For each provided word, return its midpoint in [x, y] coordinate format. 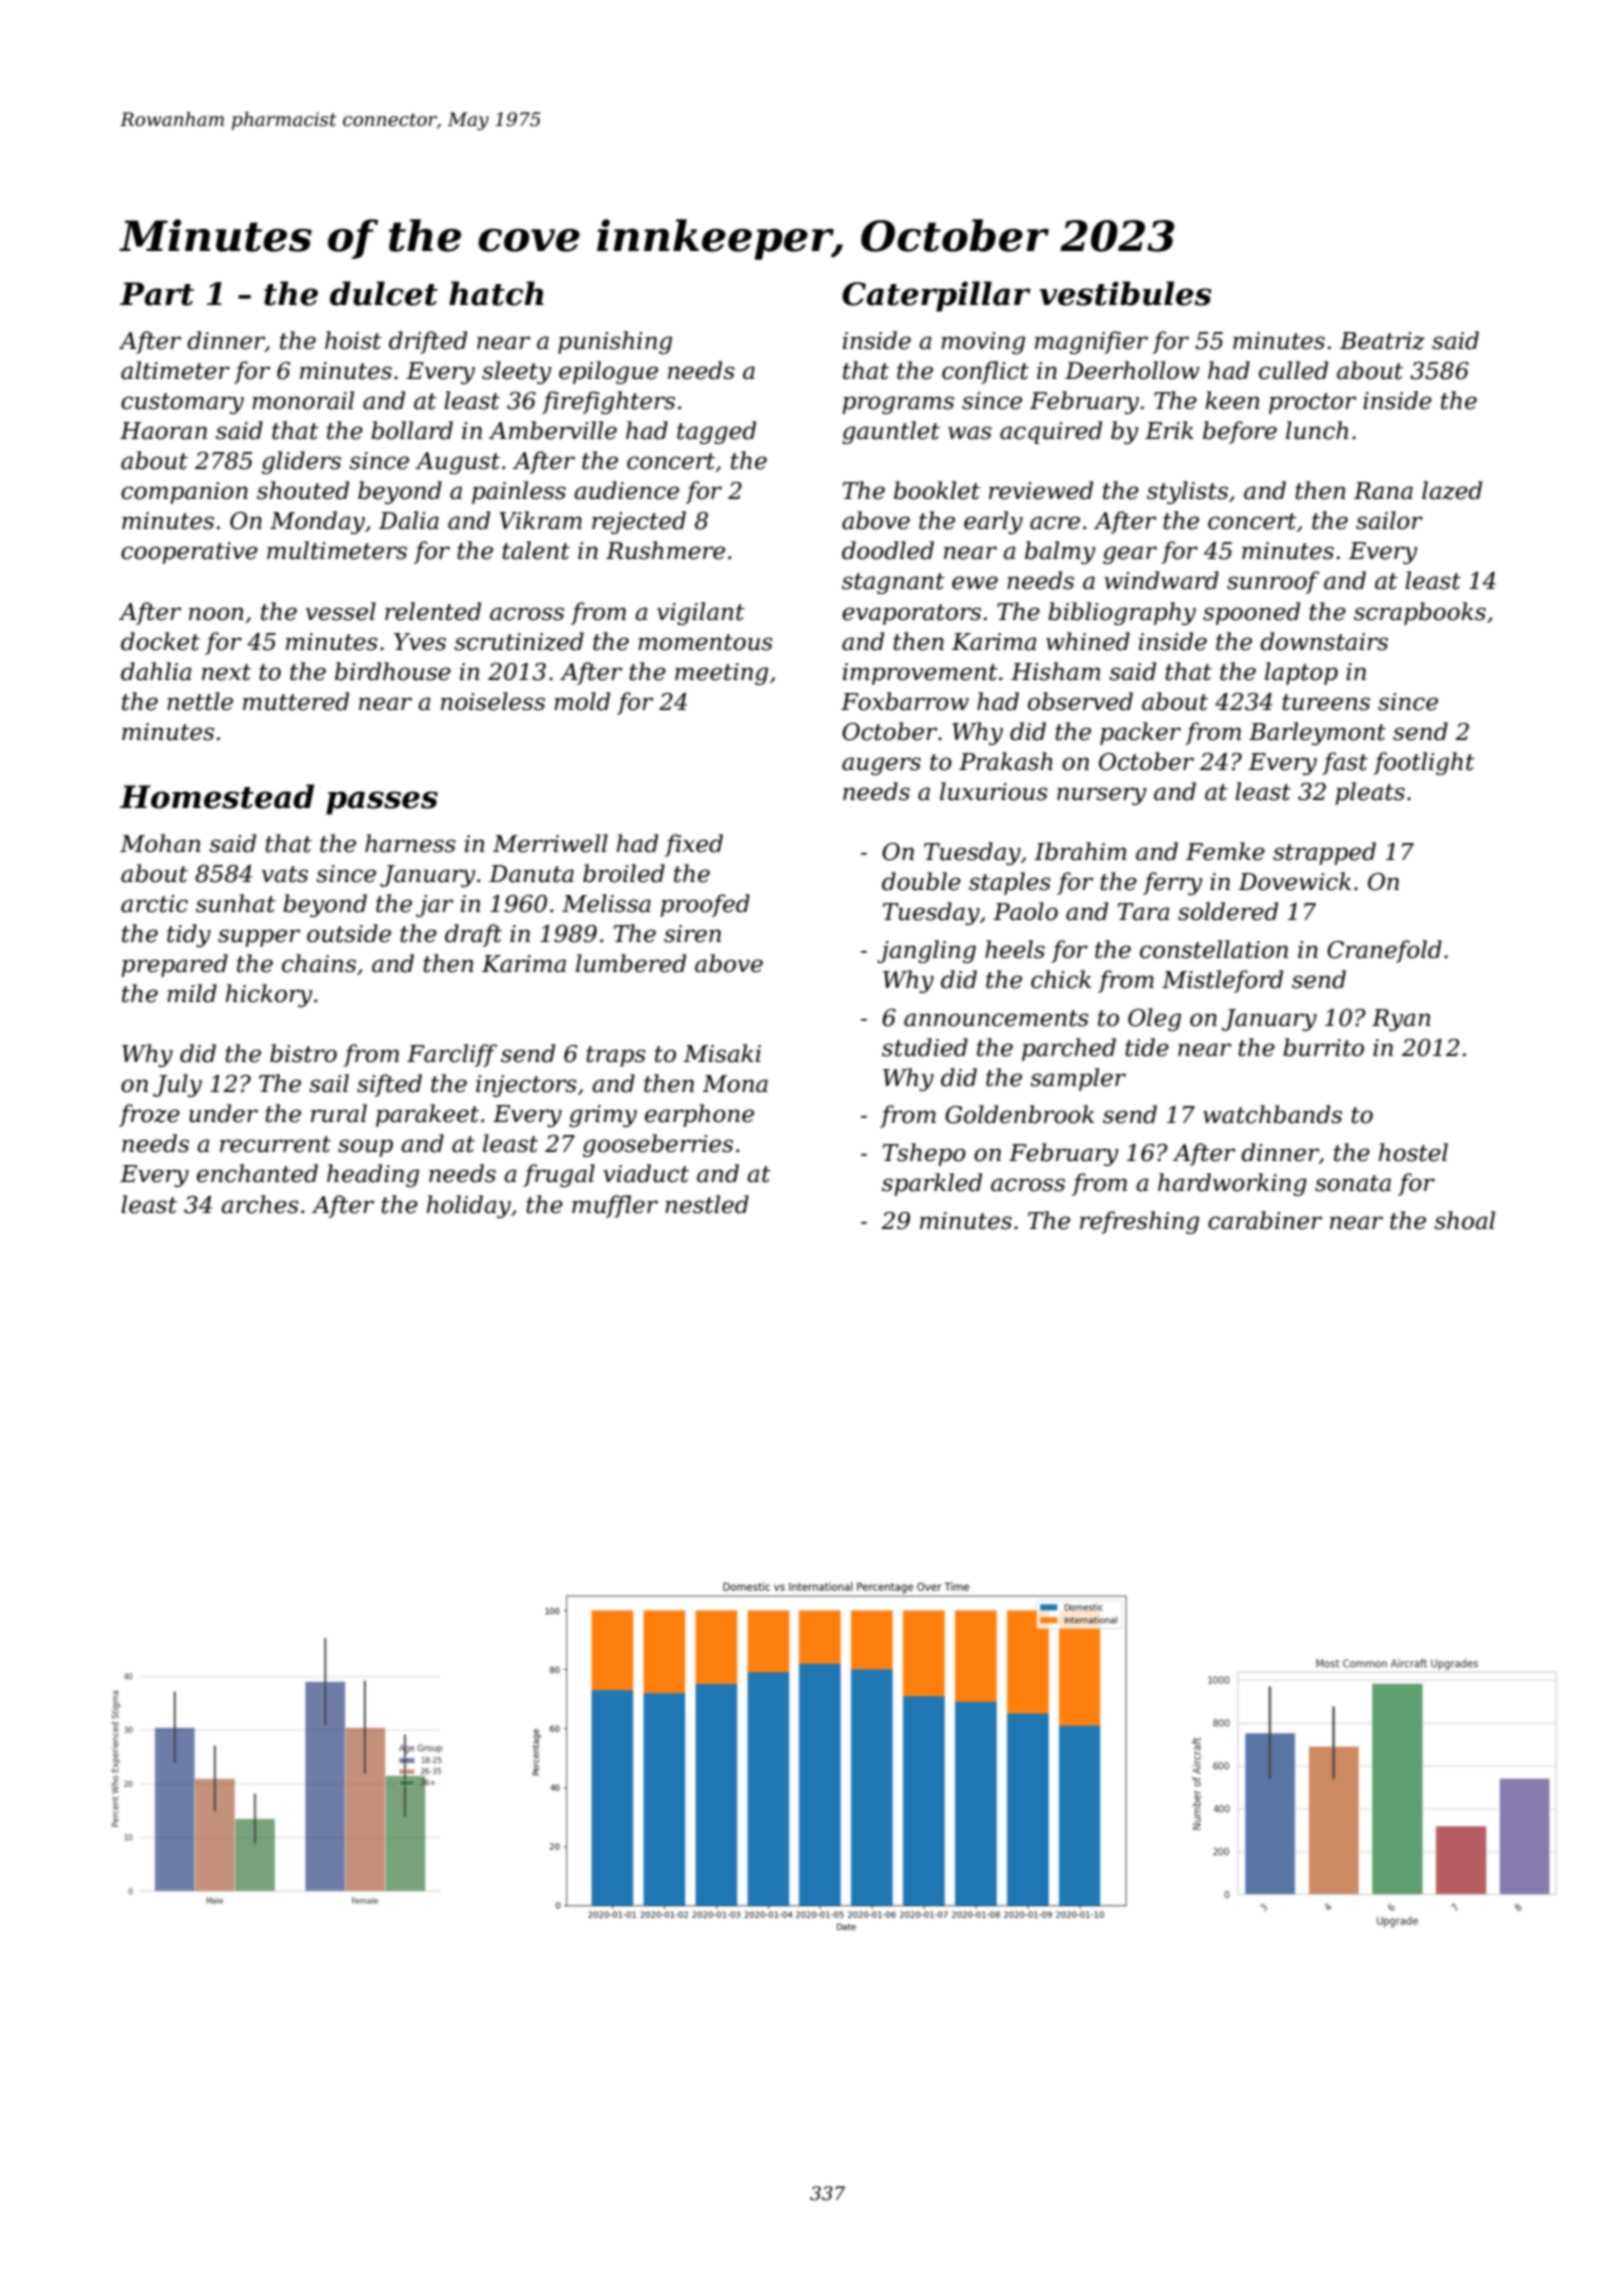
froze [149, 1115]
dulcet [384, 293]
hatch [496, 293]
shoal [1464, 1220]
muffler [615, 1206]
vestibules [1125, 293]
